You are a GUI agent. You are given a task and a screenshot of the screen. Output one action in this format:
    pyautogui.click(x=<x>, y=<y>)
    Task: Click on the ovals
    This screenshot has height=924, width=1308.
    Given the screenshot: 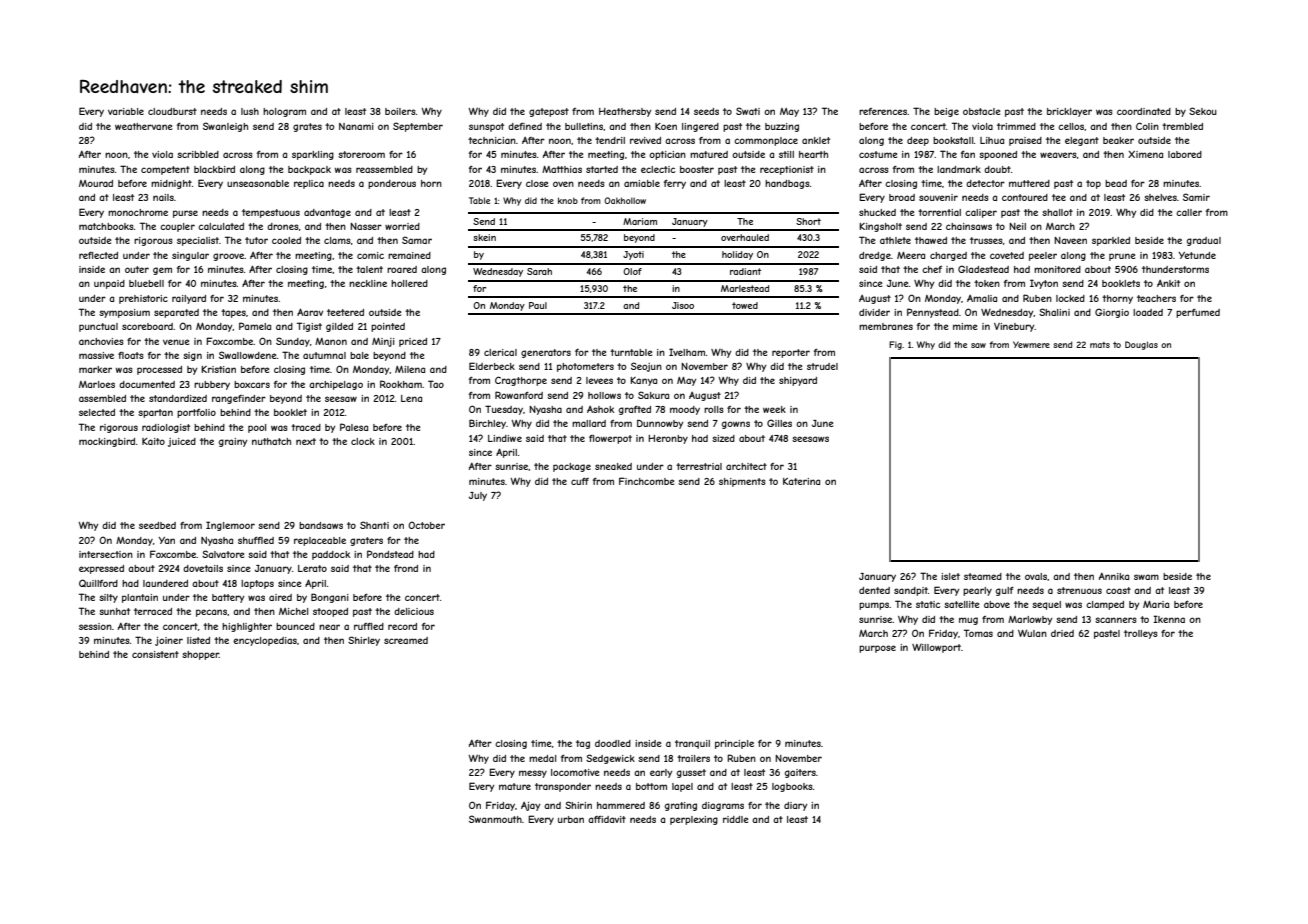 What is the action you would take?
    pyautogui.click(x=1036, y=576)
